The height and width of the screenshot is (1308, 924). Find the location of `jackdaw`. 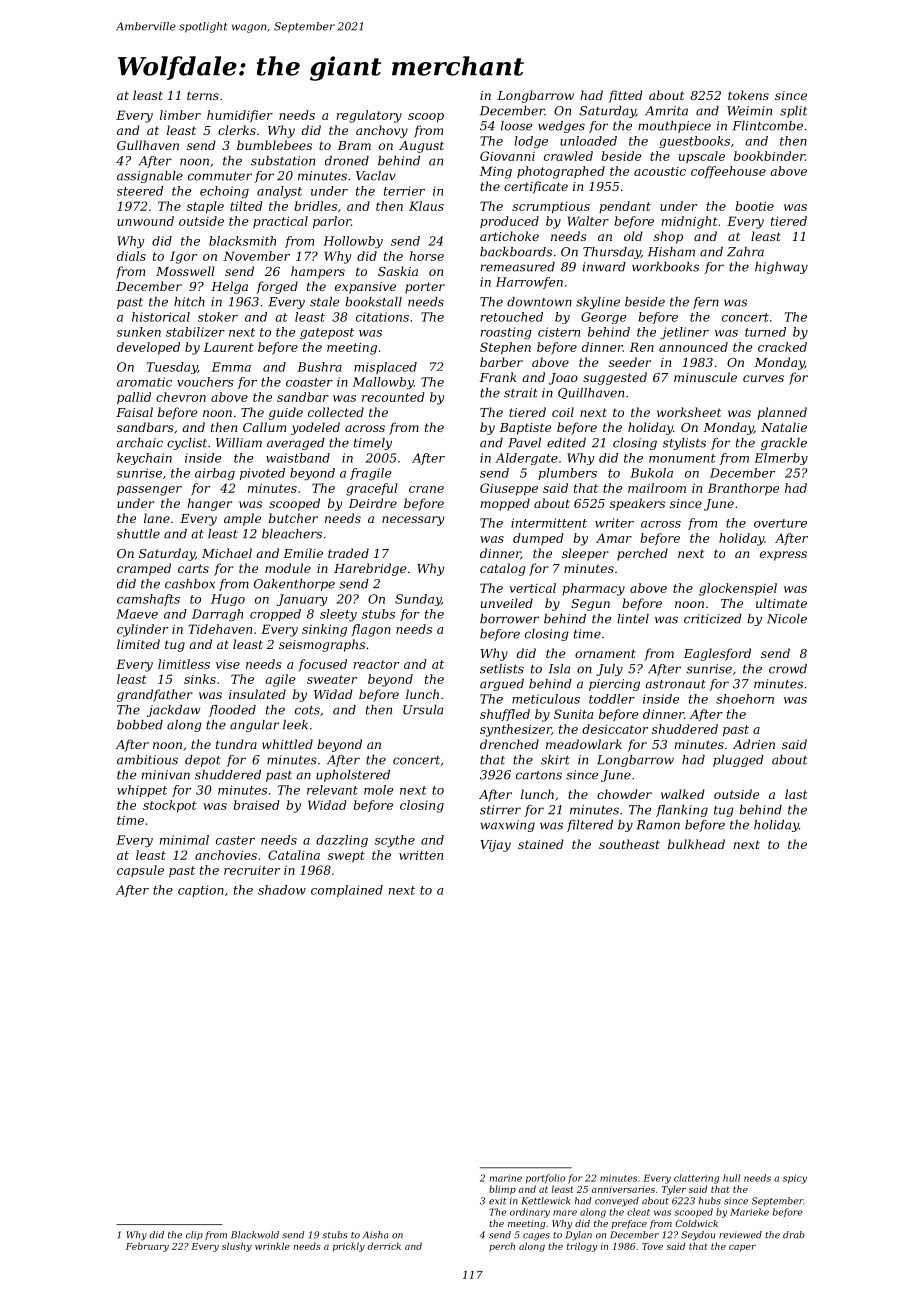

jackdaw is located at coordinates (173, 711).
